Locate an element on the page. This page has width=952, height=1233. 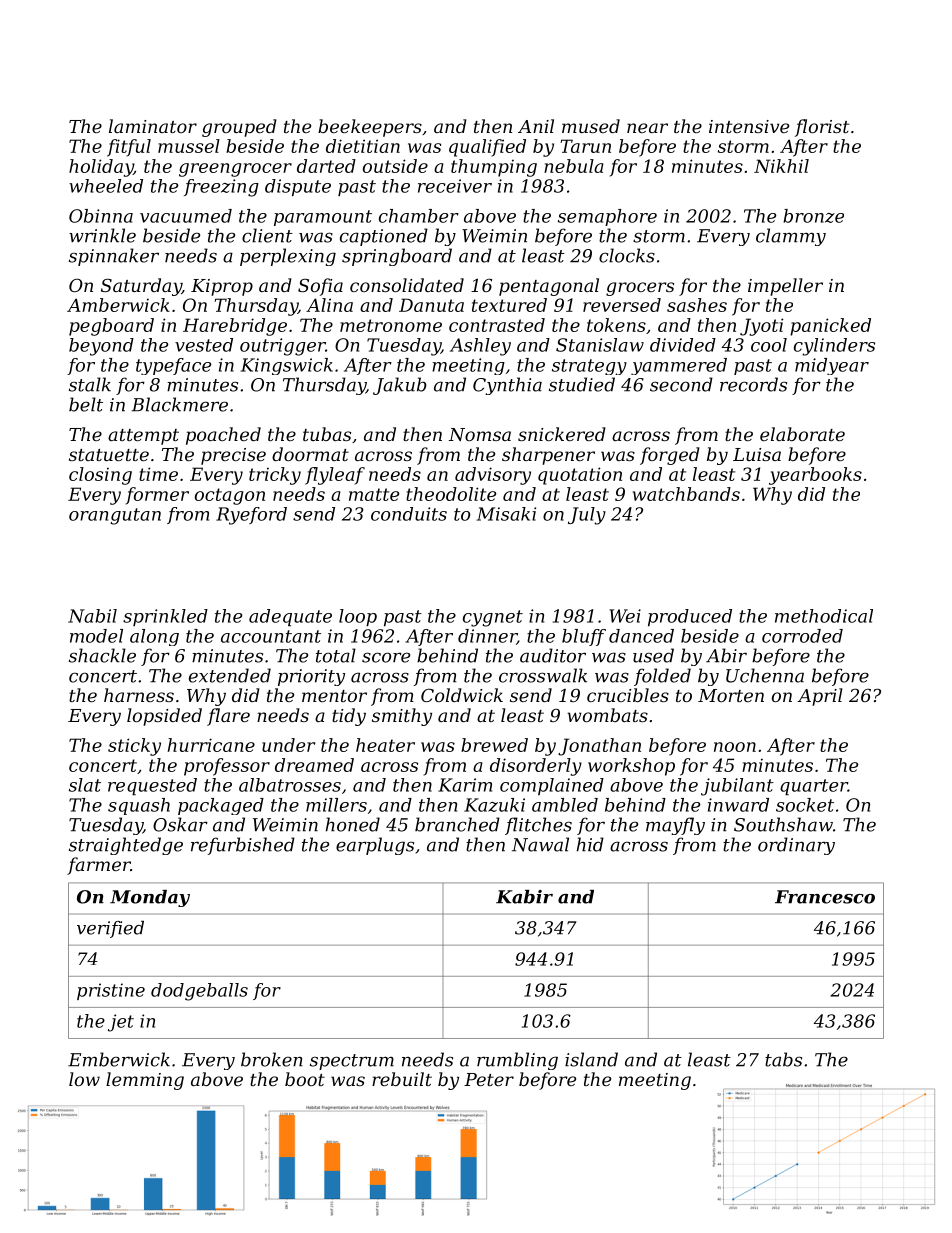
beyond is located at coordinates (101, 347).
